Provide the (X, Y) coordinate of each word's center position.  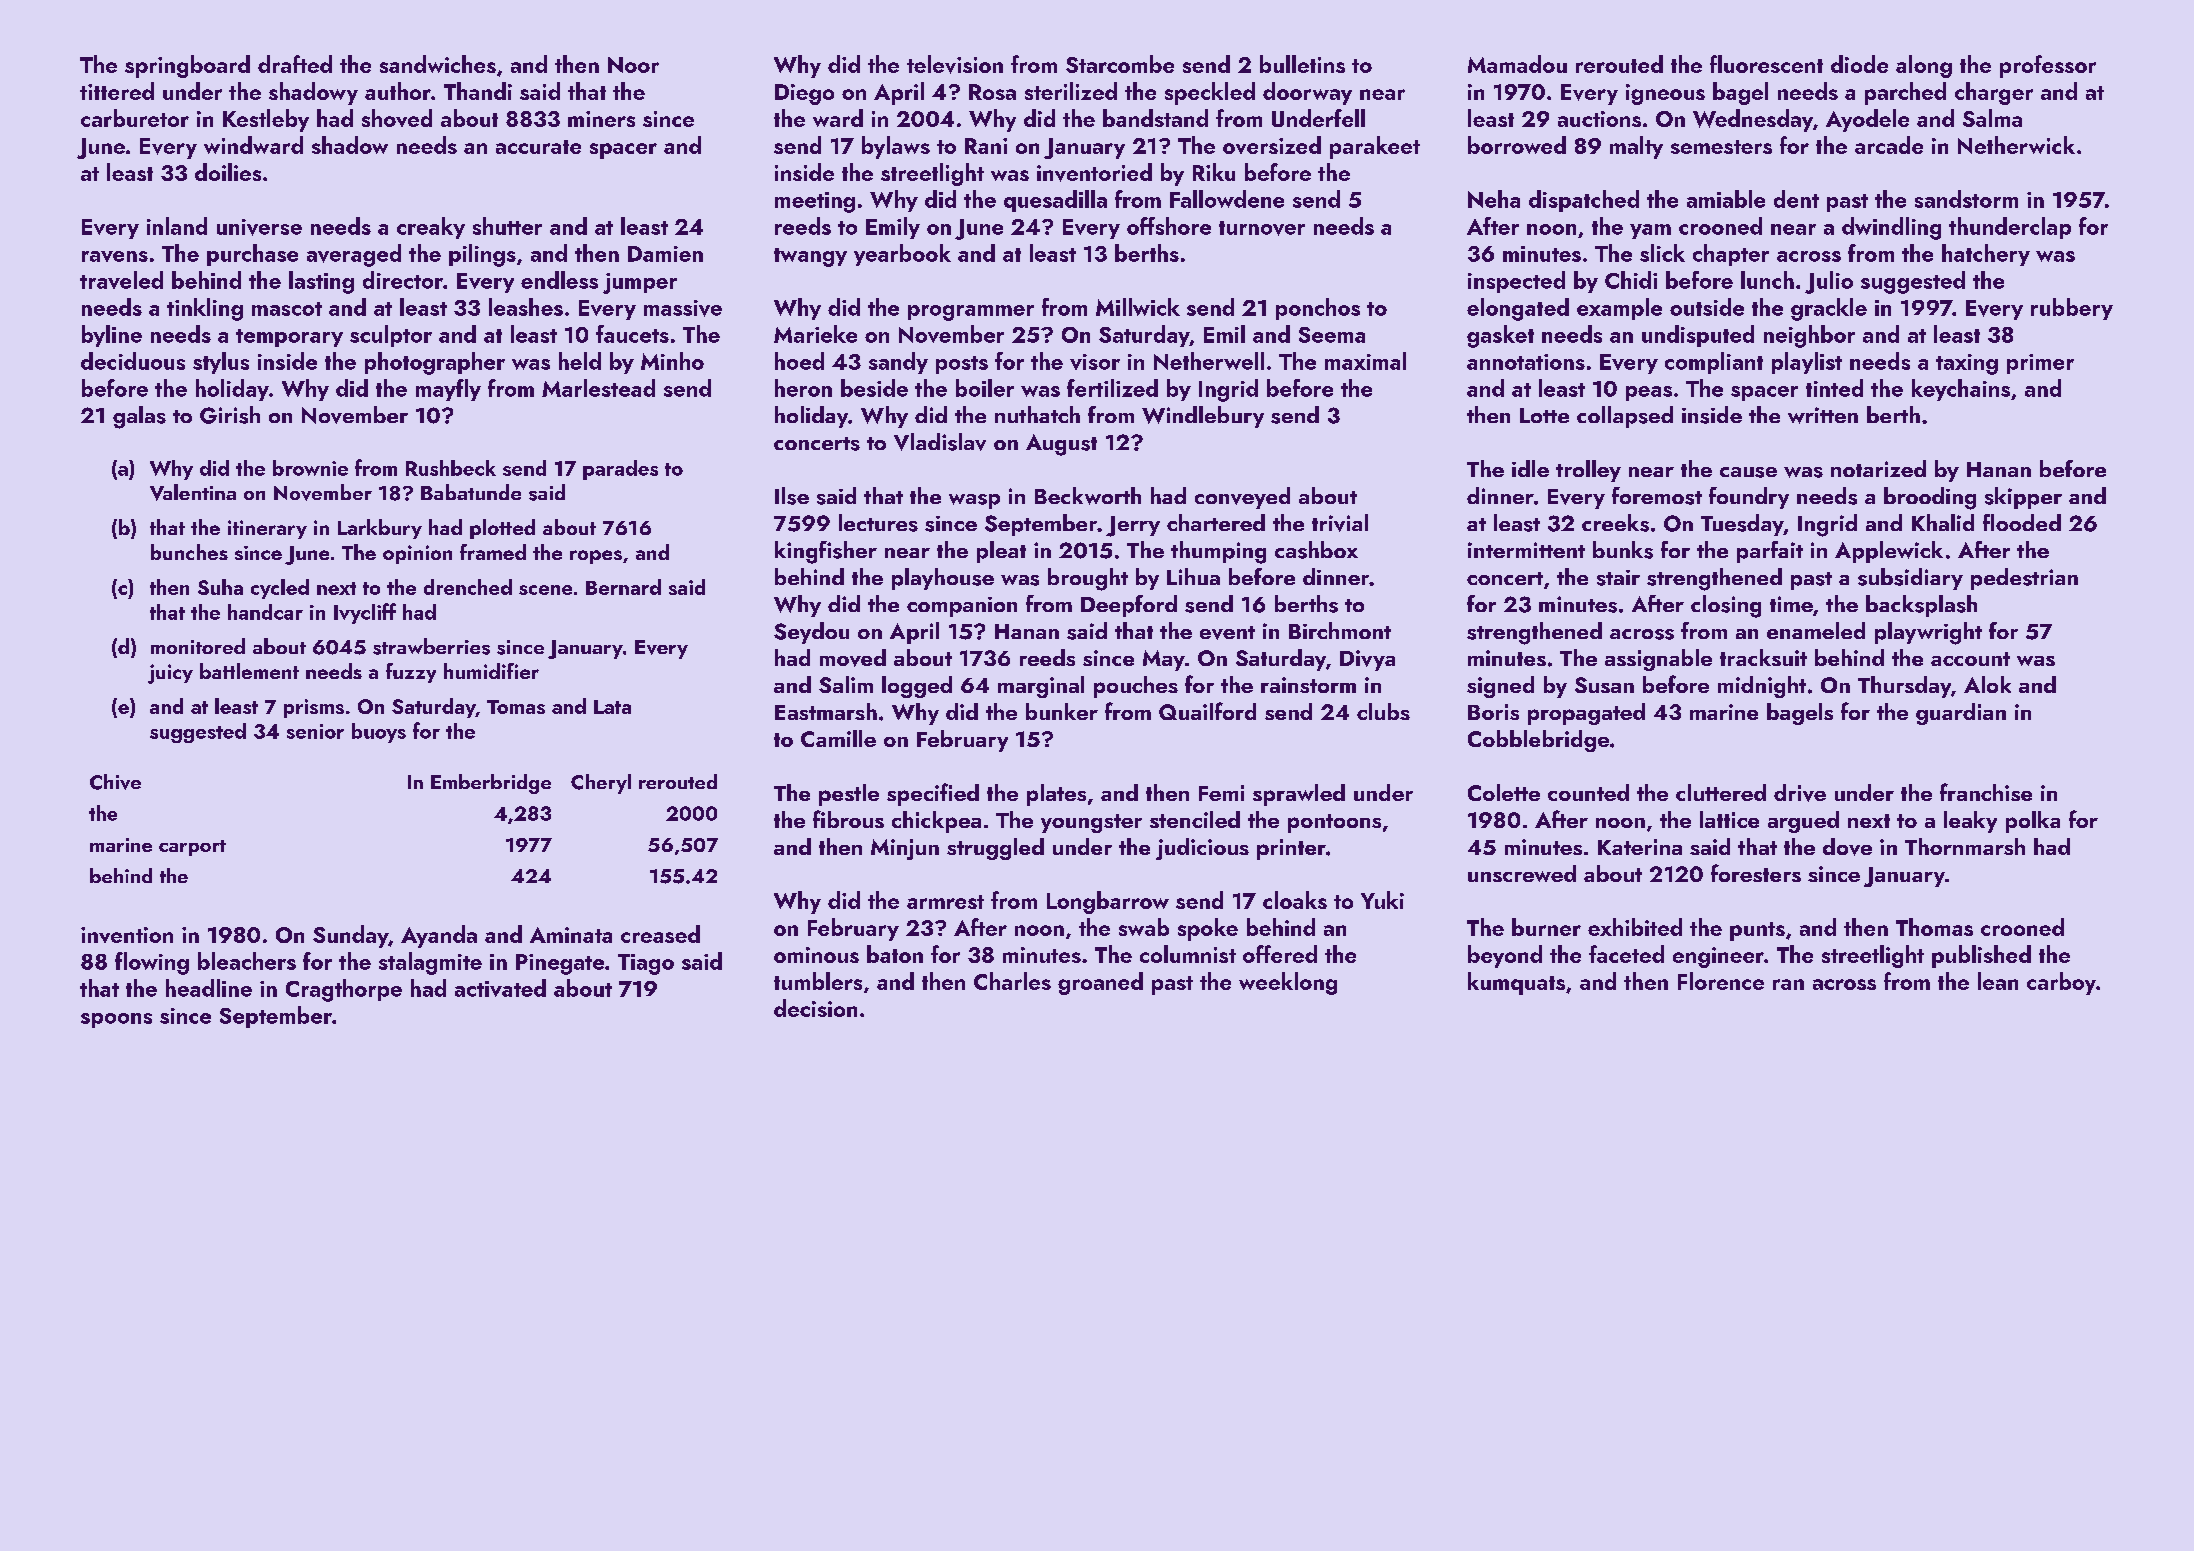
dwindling (1891, 228)
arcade (1889, 145)
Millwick (1138, 307)
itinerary (267, 529)
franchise (1986, 792)
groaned (1100, 983)
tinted (1834, 388)
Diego (804, 94)
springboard (187, 66)
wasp (974, 501)
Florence (1721, 981)
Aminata (571, 935)
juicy (170, 674)
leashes (526, 307)
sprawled (1299, 795)
